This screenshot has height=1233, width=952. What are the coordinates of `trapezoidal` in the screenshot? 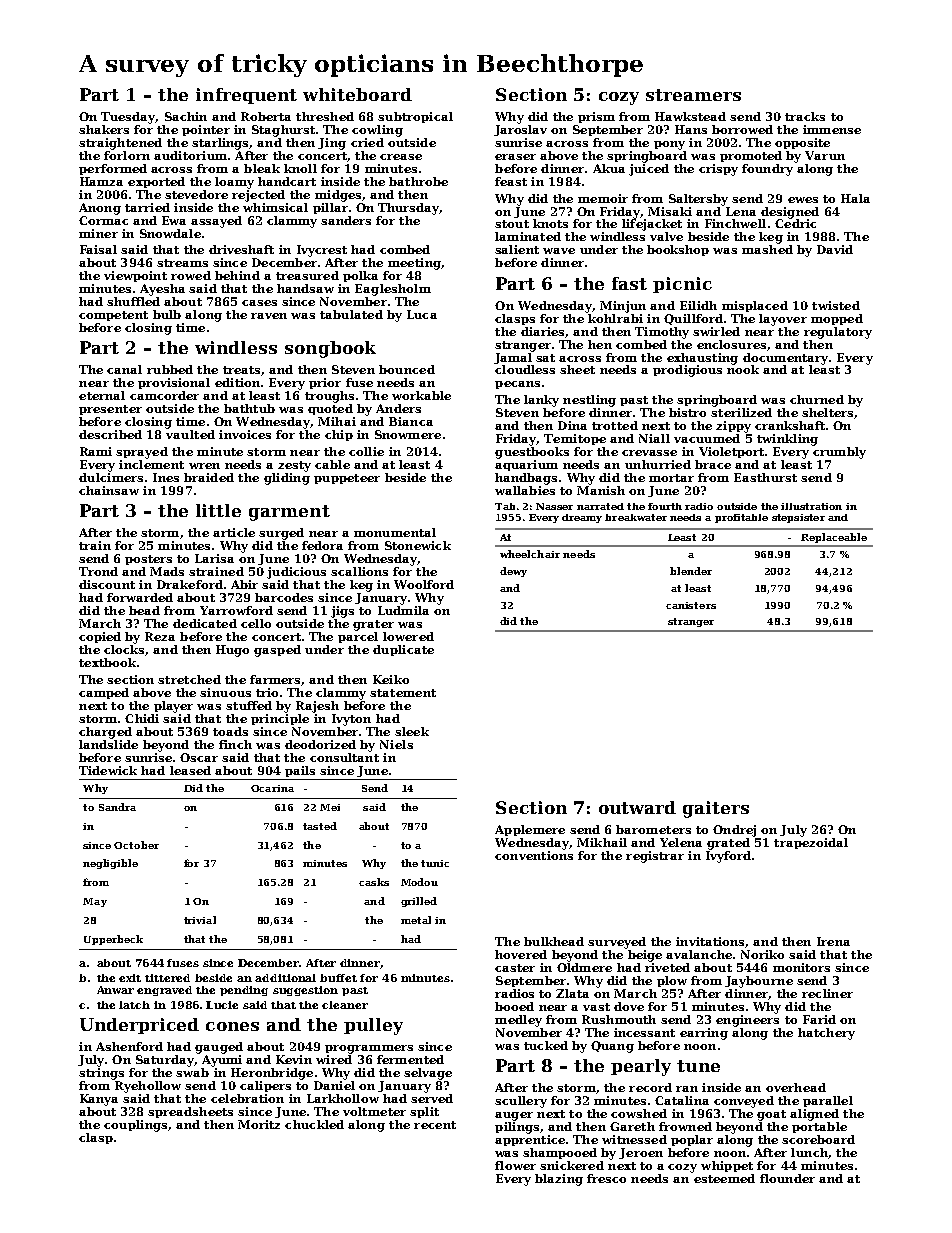 It's located at (811, 843).
